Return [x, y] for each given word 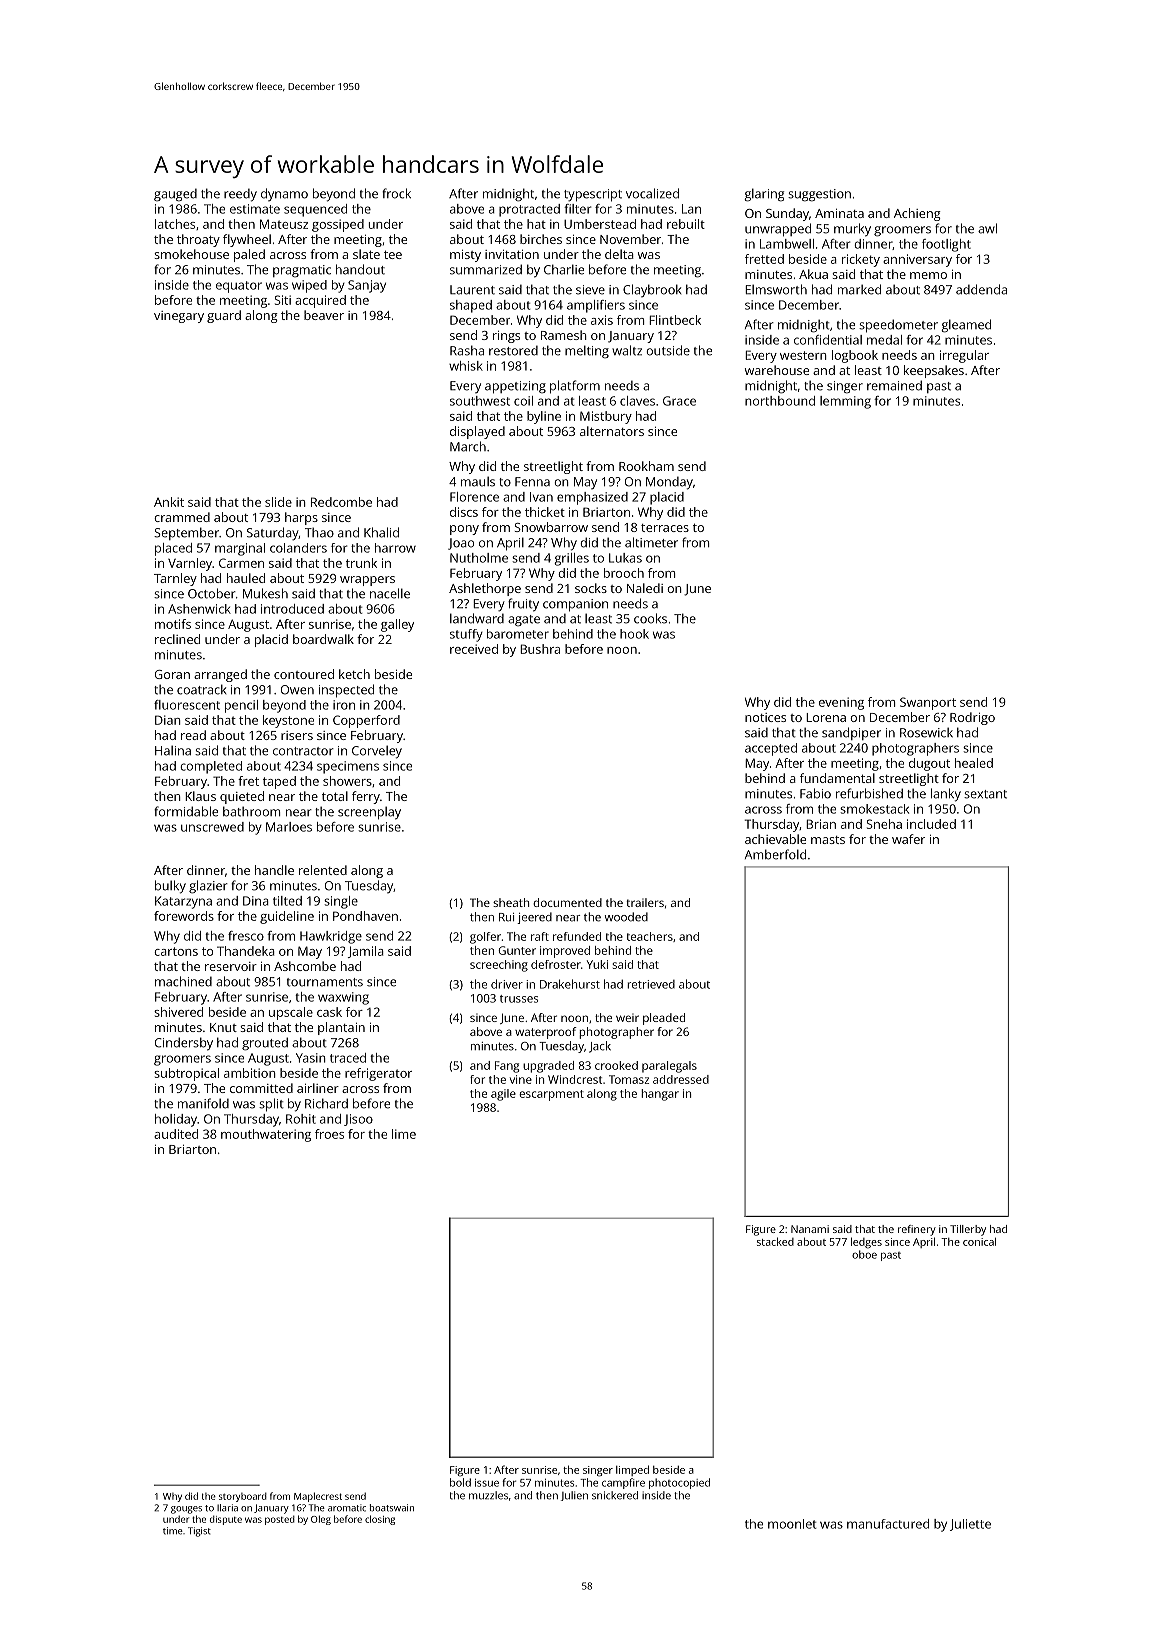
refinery [917, 1230]
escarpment [551, 1095]
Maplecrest [318, 1497]
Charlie [564, 269]
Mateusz [284, 224]
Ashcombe [305, 966]
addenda [981, 289]
